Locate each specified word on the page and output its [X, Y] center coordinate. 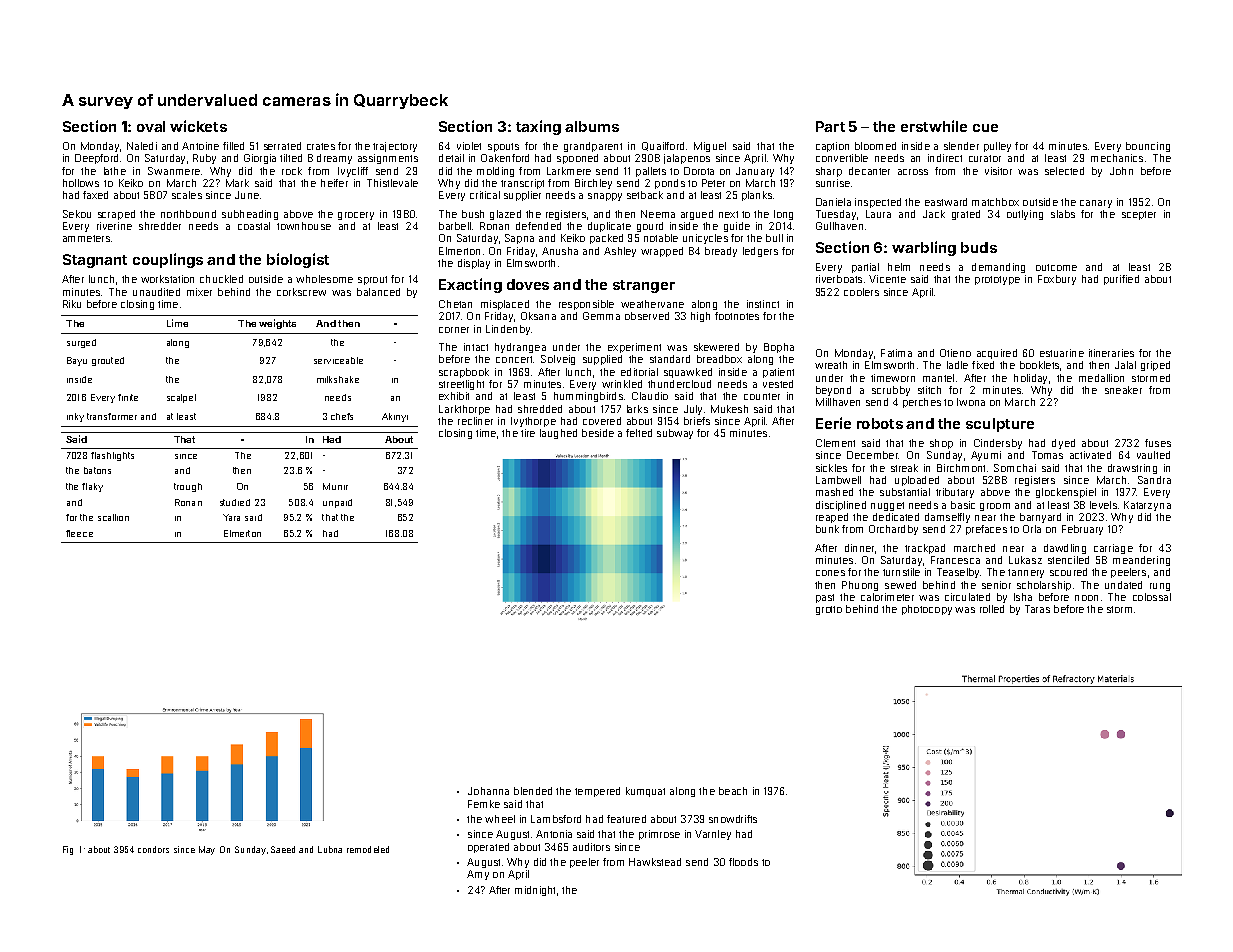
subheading [250, 215]
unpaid [337, 503]
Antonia [554, 834]
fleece [79, 533]
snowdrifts [733, 819]
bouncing [1148, 147]
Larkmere [569, 171]
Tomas [1047, 455]
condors [153, 849]
